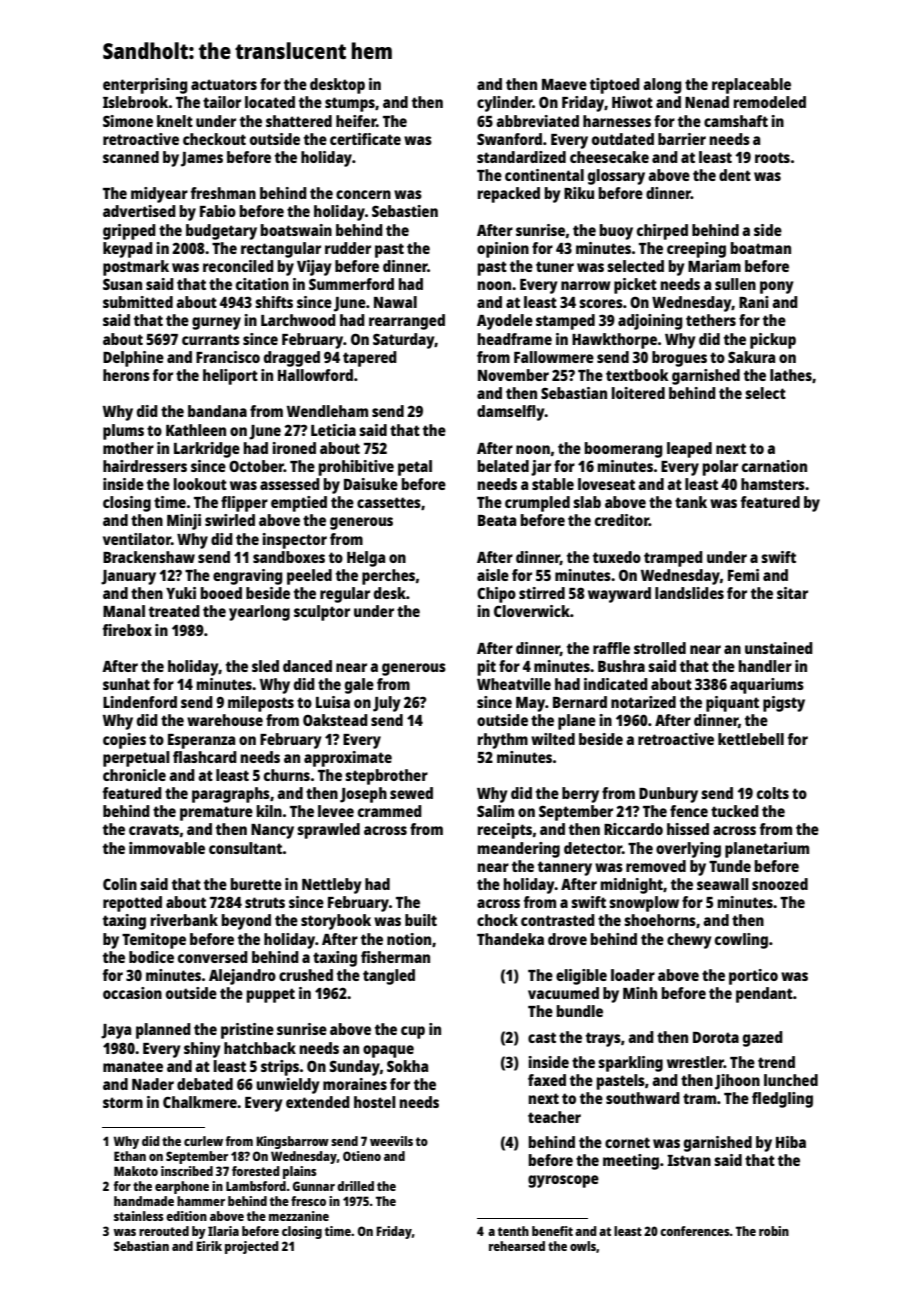 This screenshot has height=1308, width=924. What do you see at coordinates (252, 1247) in the screenshot?
I see `projected` at bounding box center [252, 1247].
